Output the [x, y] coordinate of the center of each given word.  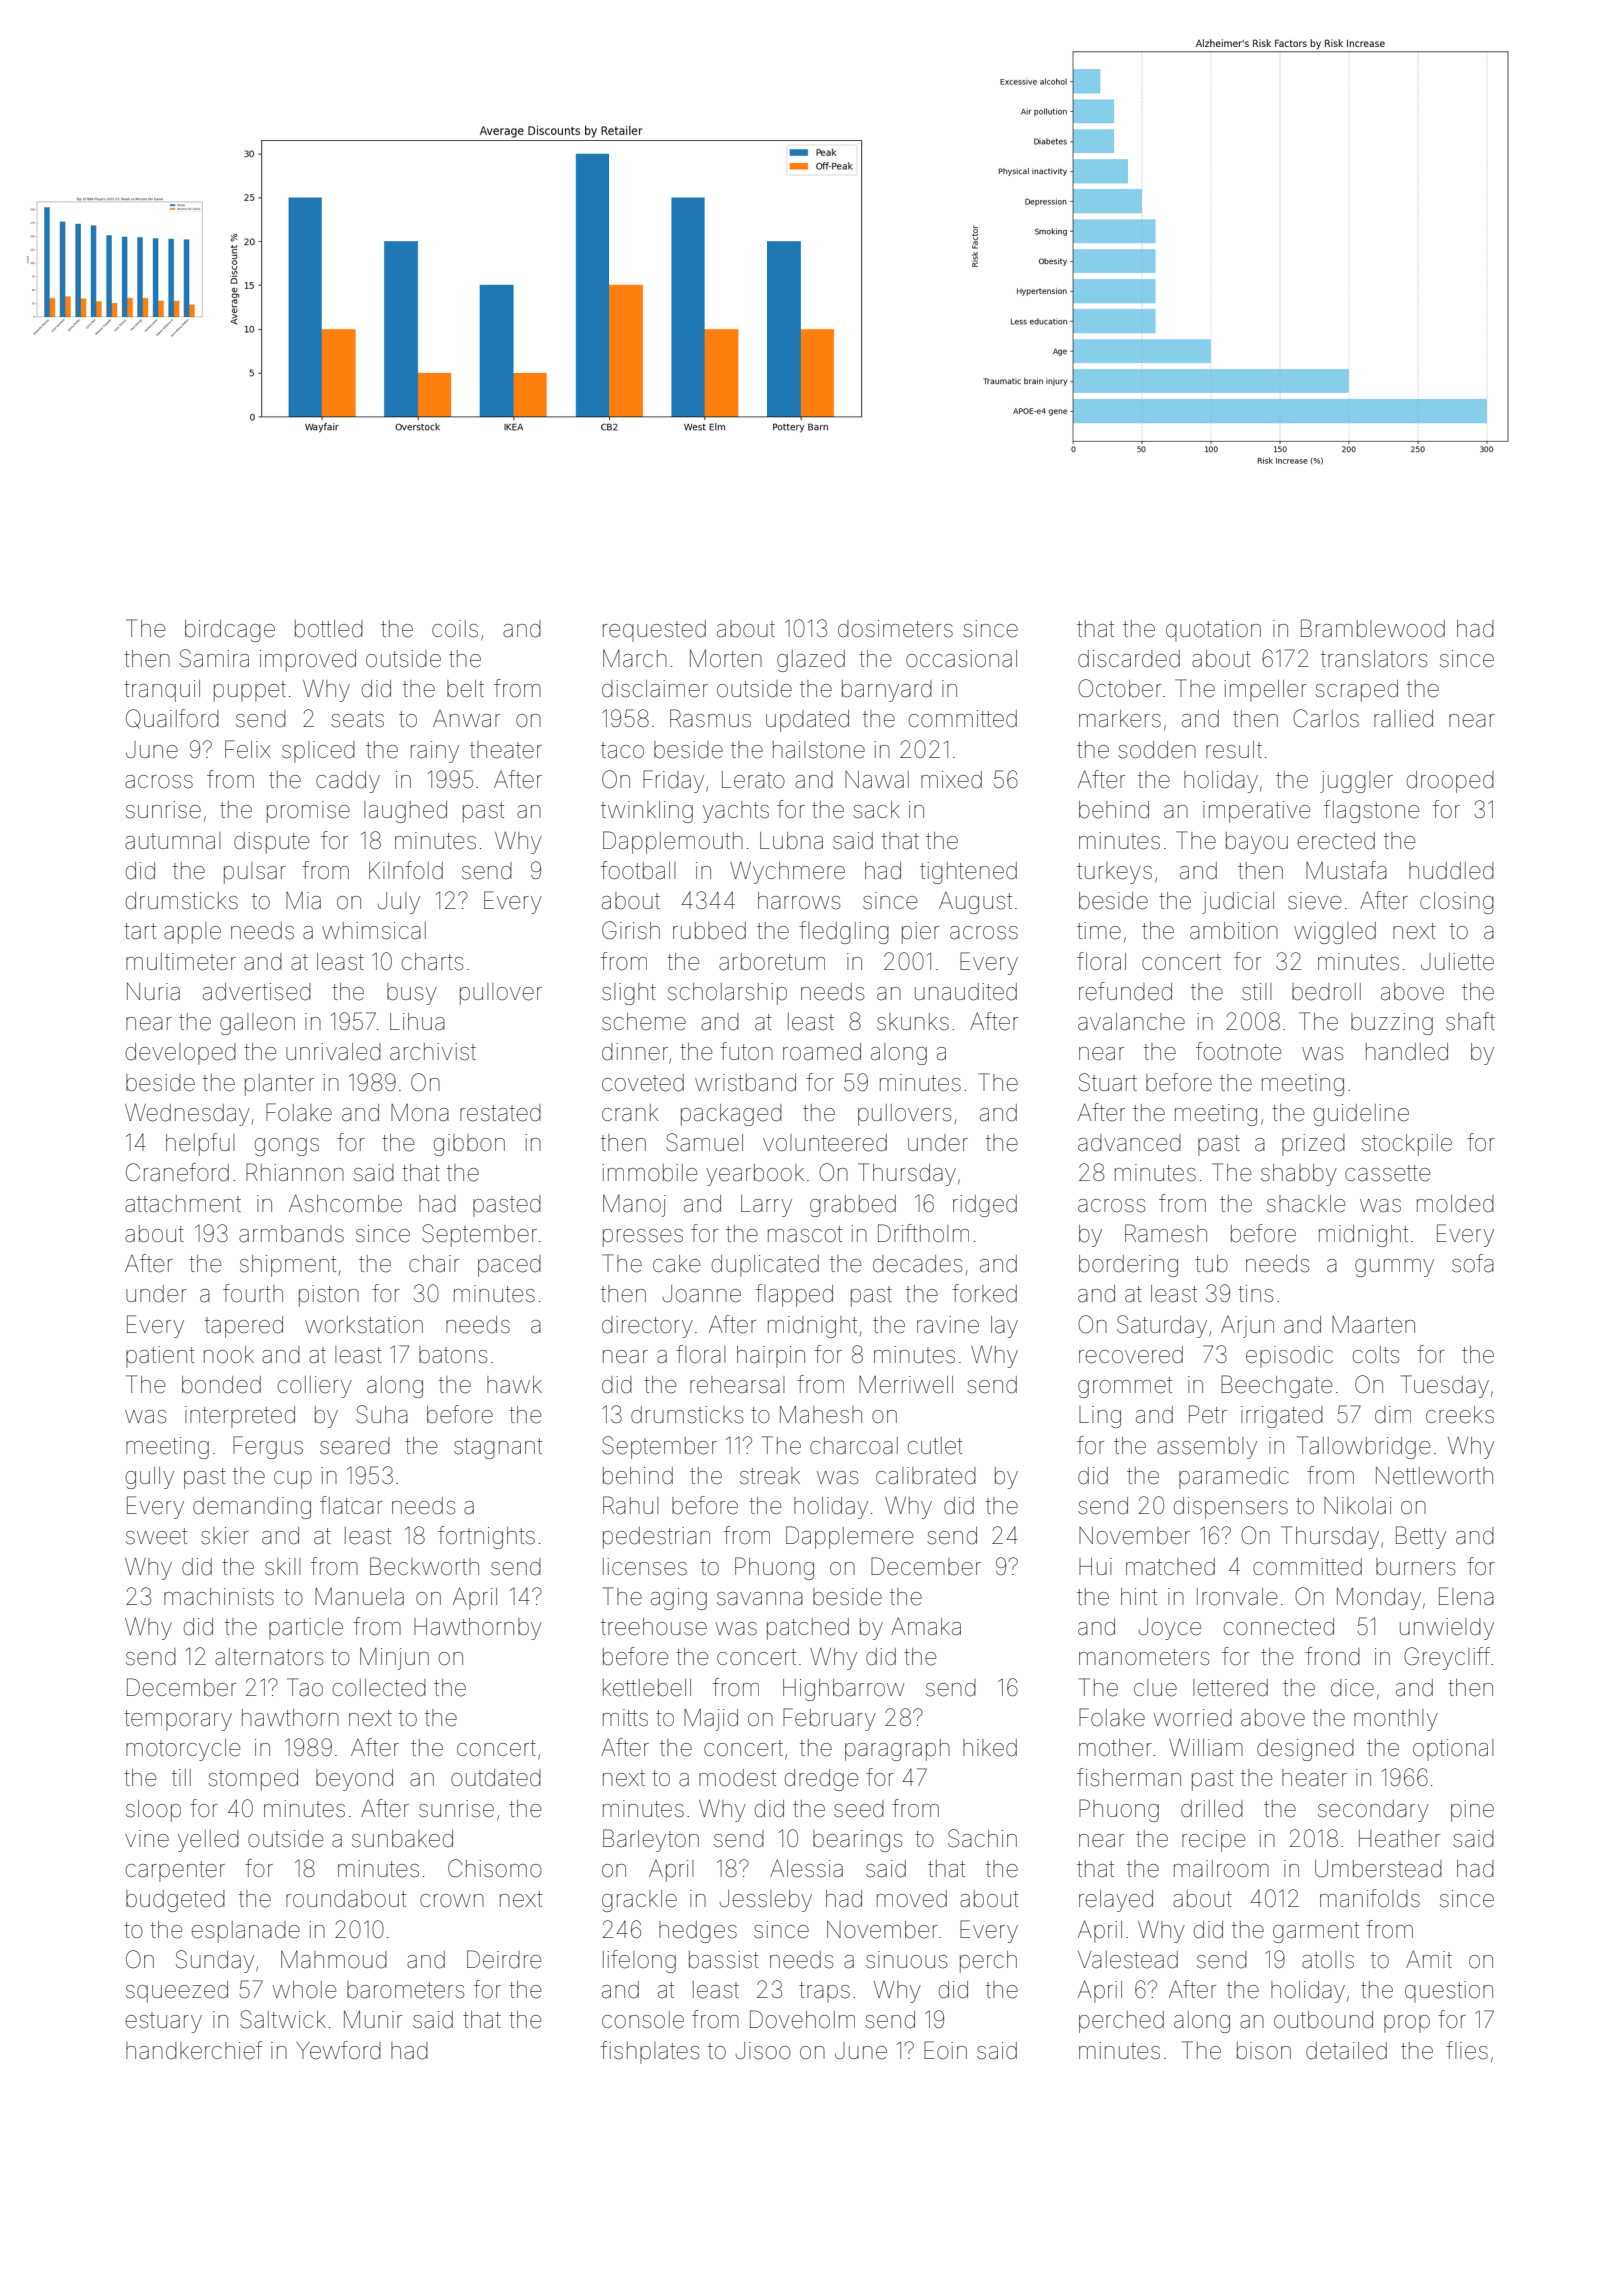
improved [308, 661]
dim [1393, 1415]
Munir [373, 2019]
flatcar [351, 1505]
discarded [1129, 659]
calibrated [926, 1476]
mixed [951, 780]
